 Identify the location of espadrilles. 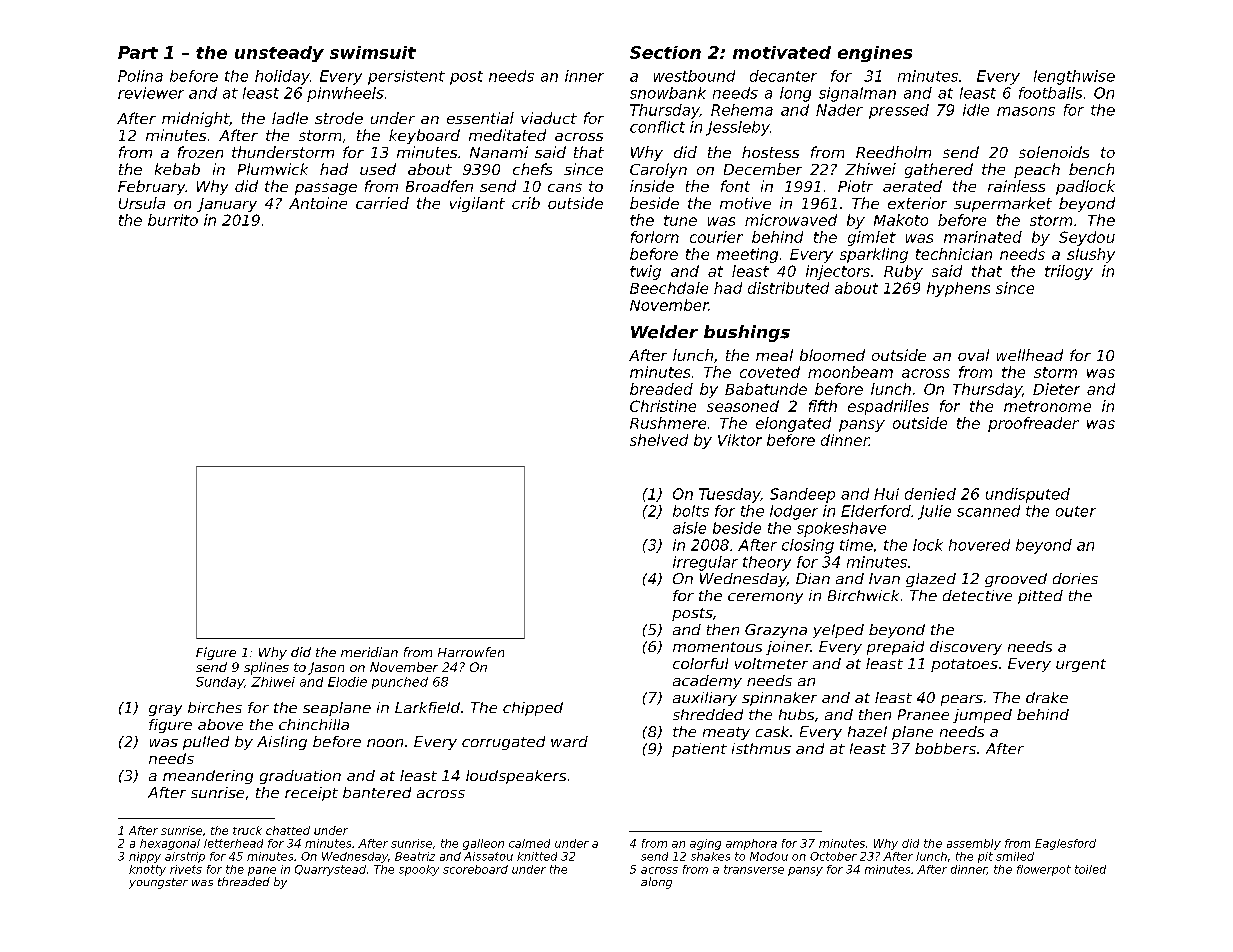
(888, 407).
